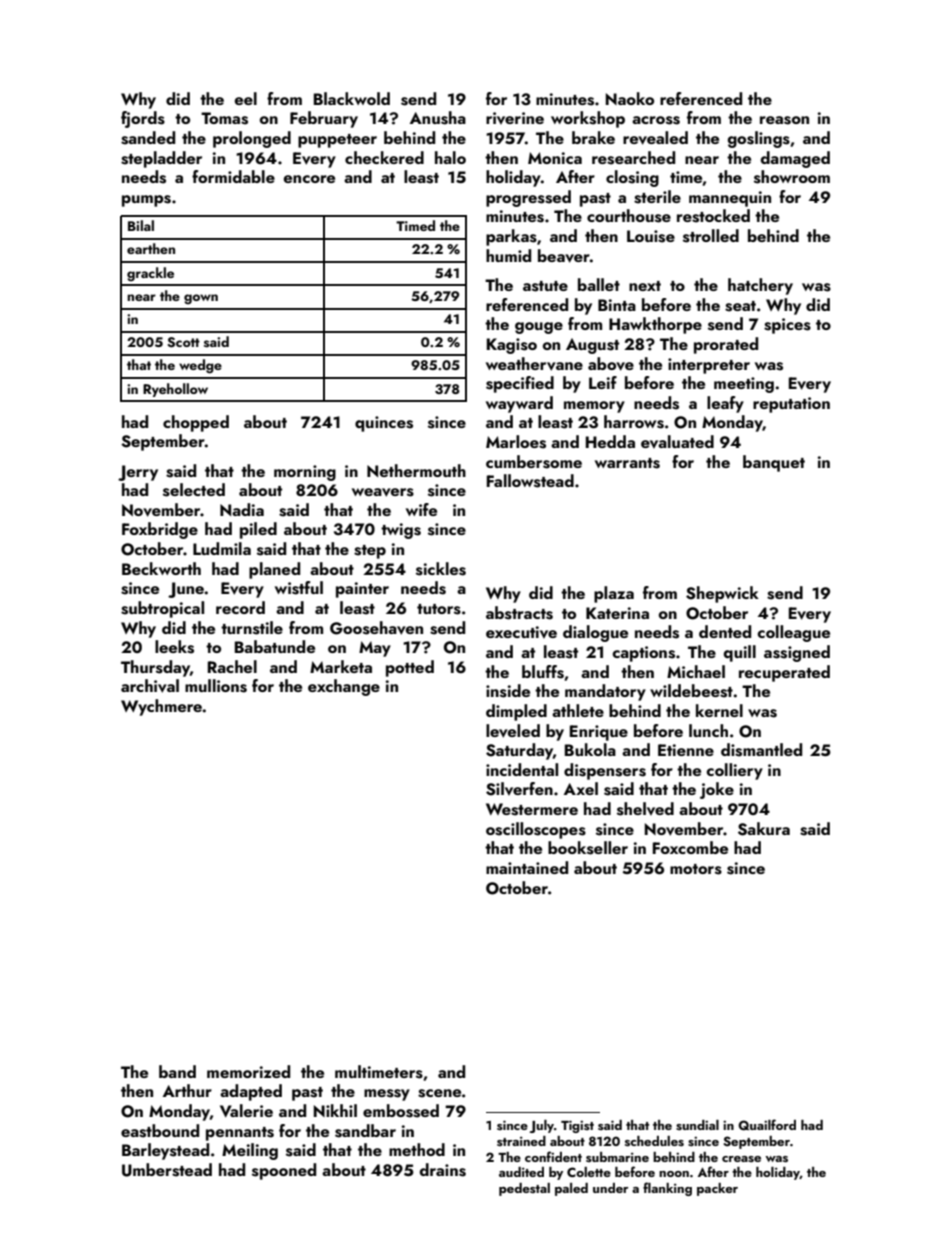 The image size is (952, 1233). I want to click on fjords, so click(143, 119).
